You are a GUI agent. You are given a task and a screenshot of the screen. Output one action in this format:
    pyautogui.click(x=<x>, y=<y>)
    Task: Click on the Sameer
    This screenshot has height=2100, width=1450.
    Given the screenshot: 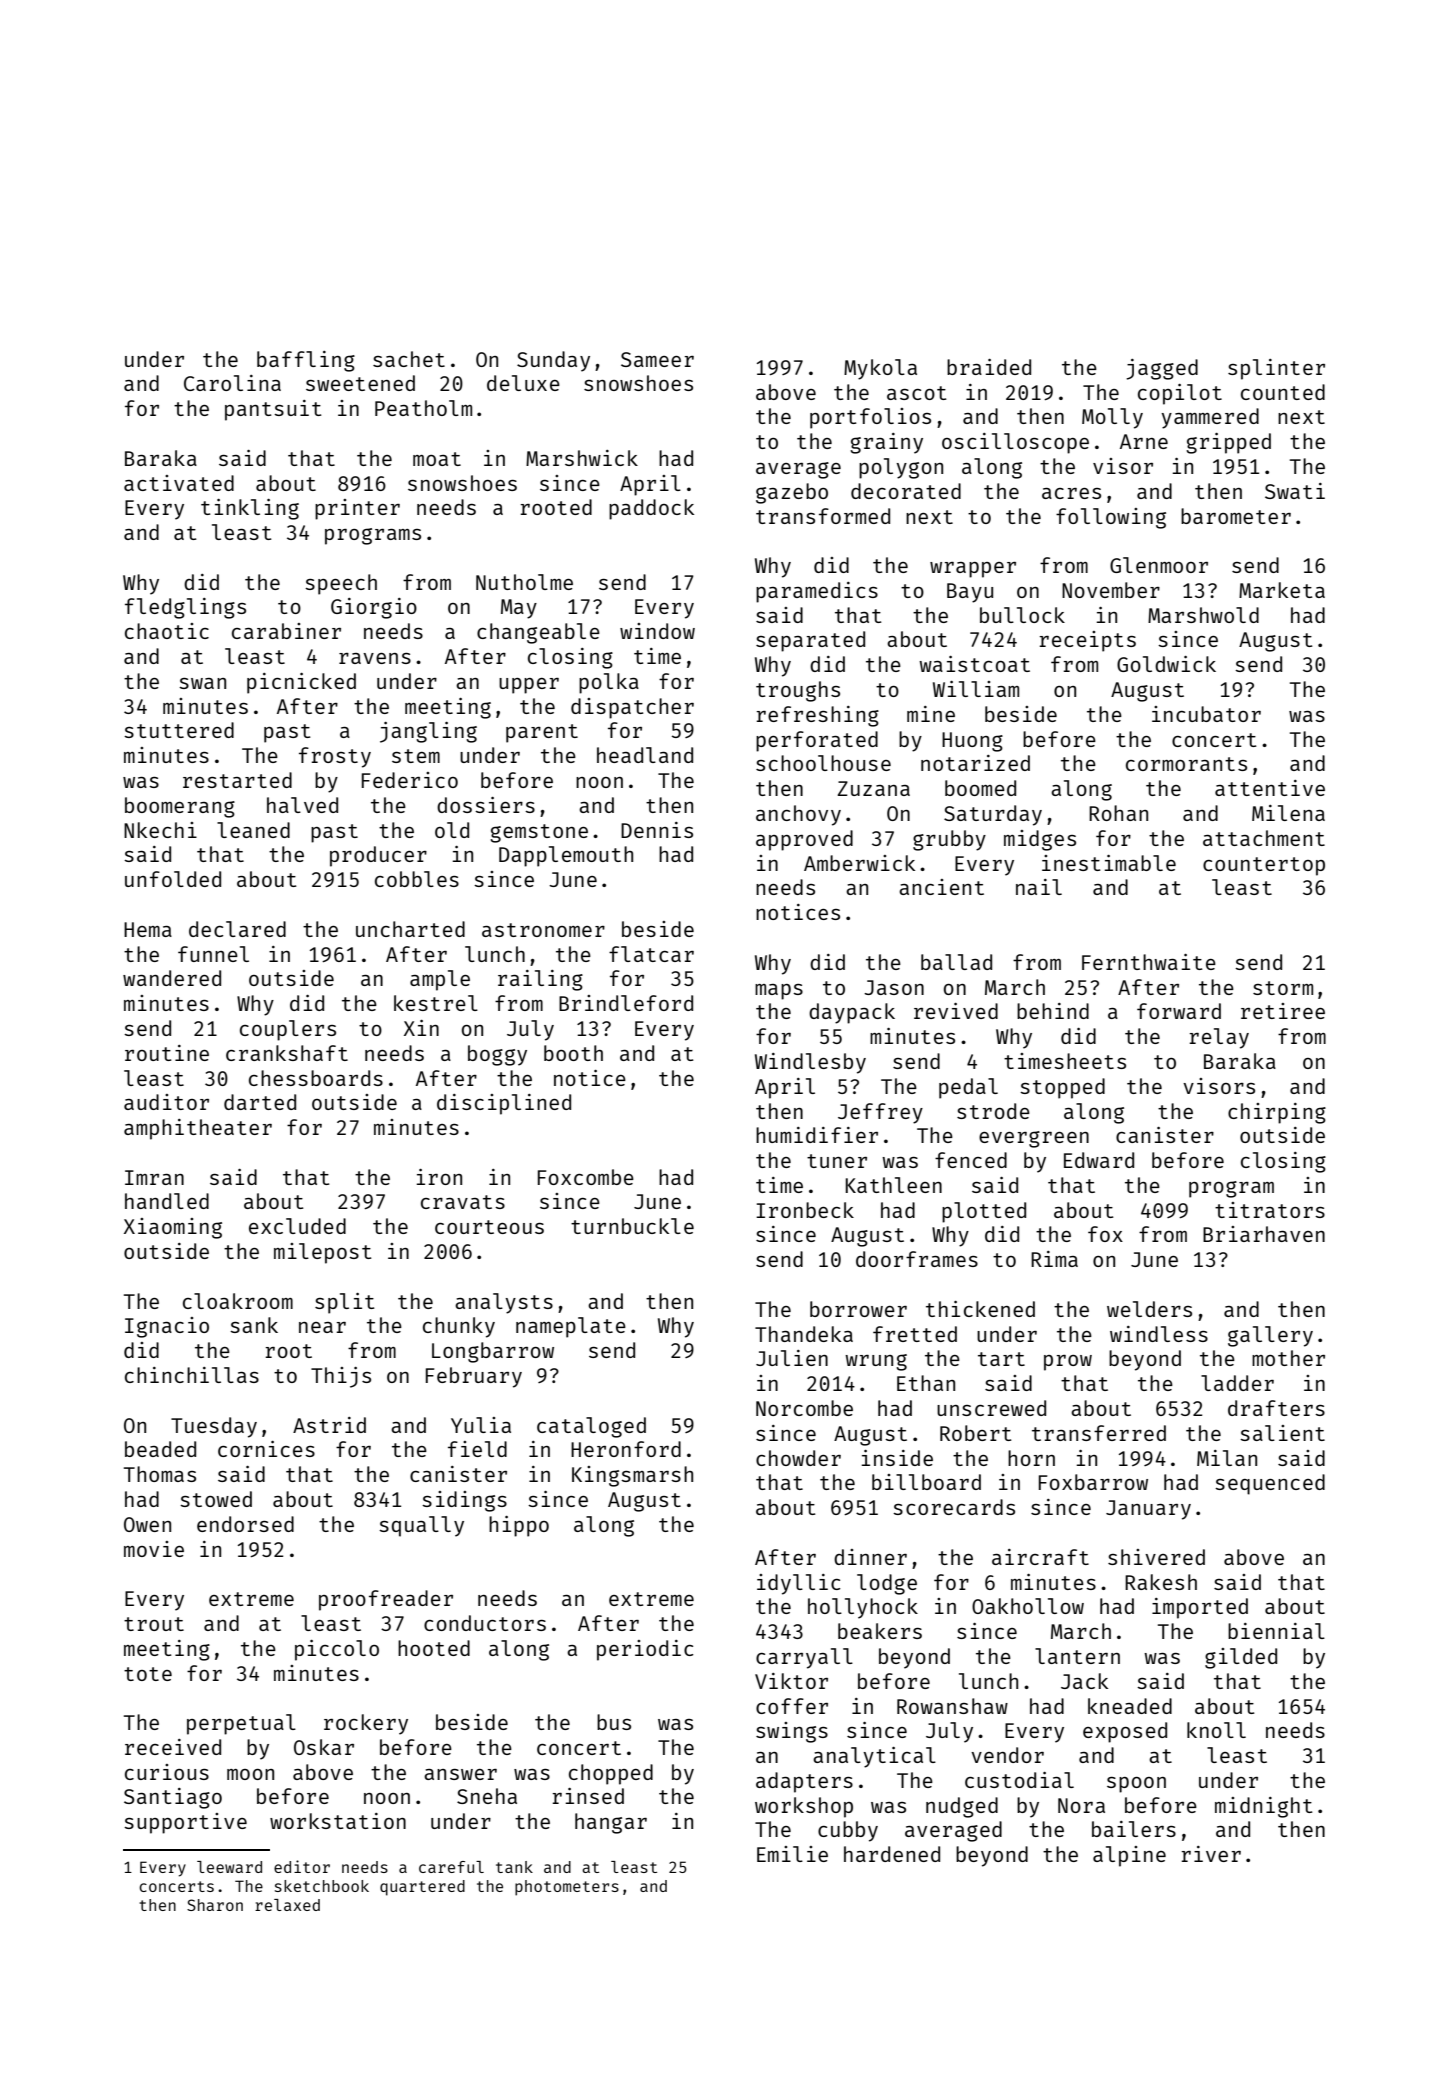 What is the action you would take?
    pyautogui.click(x=657, y=359)
